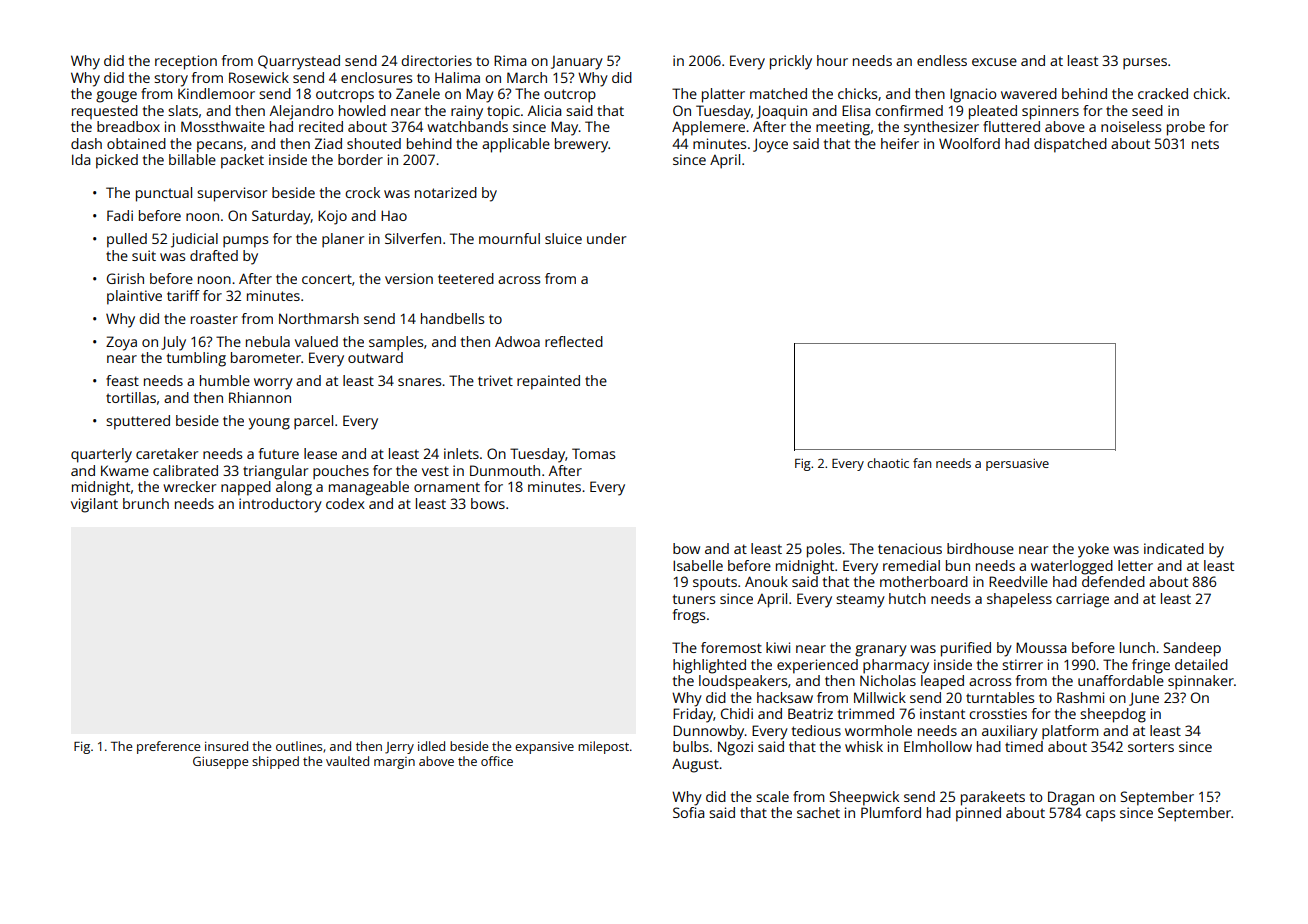  What do you see at coordinates (689, 616) in the screenshot?
I see `frogs` at bounding box center [689, 616].
